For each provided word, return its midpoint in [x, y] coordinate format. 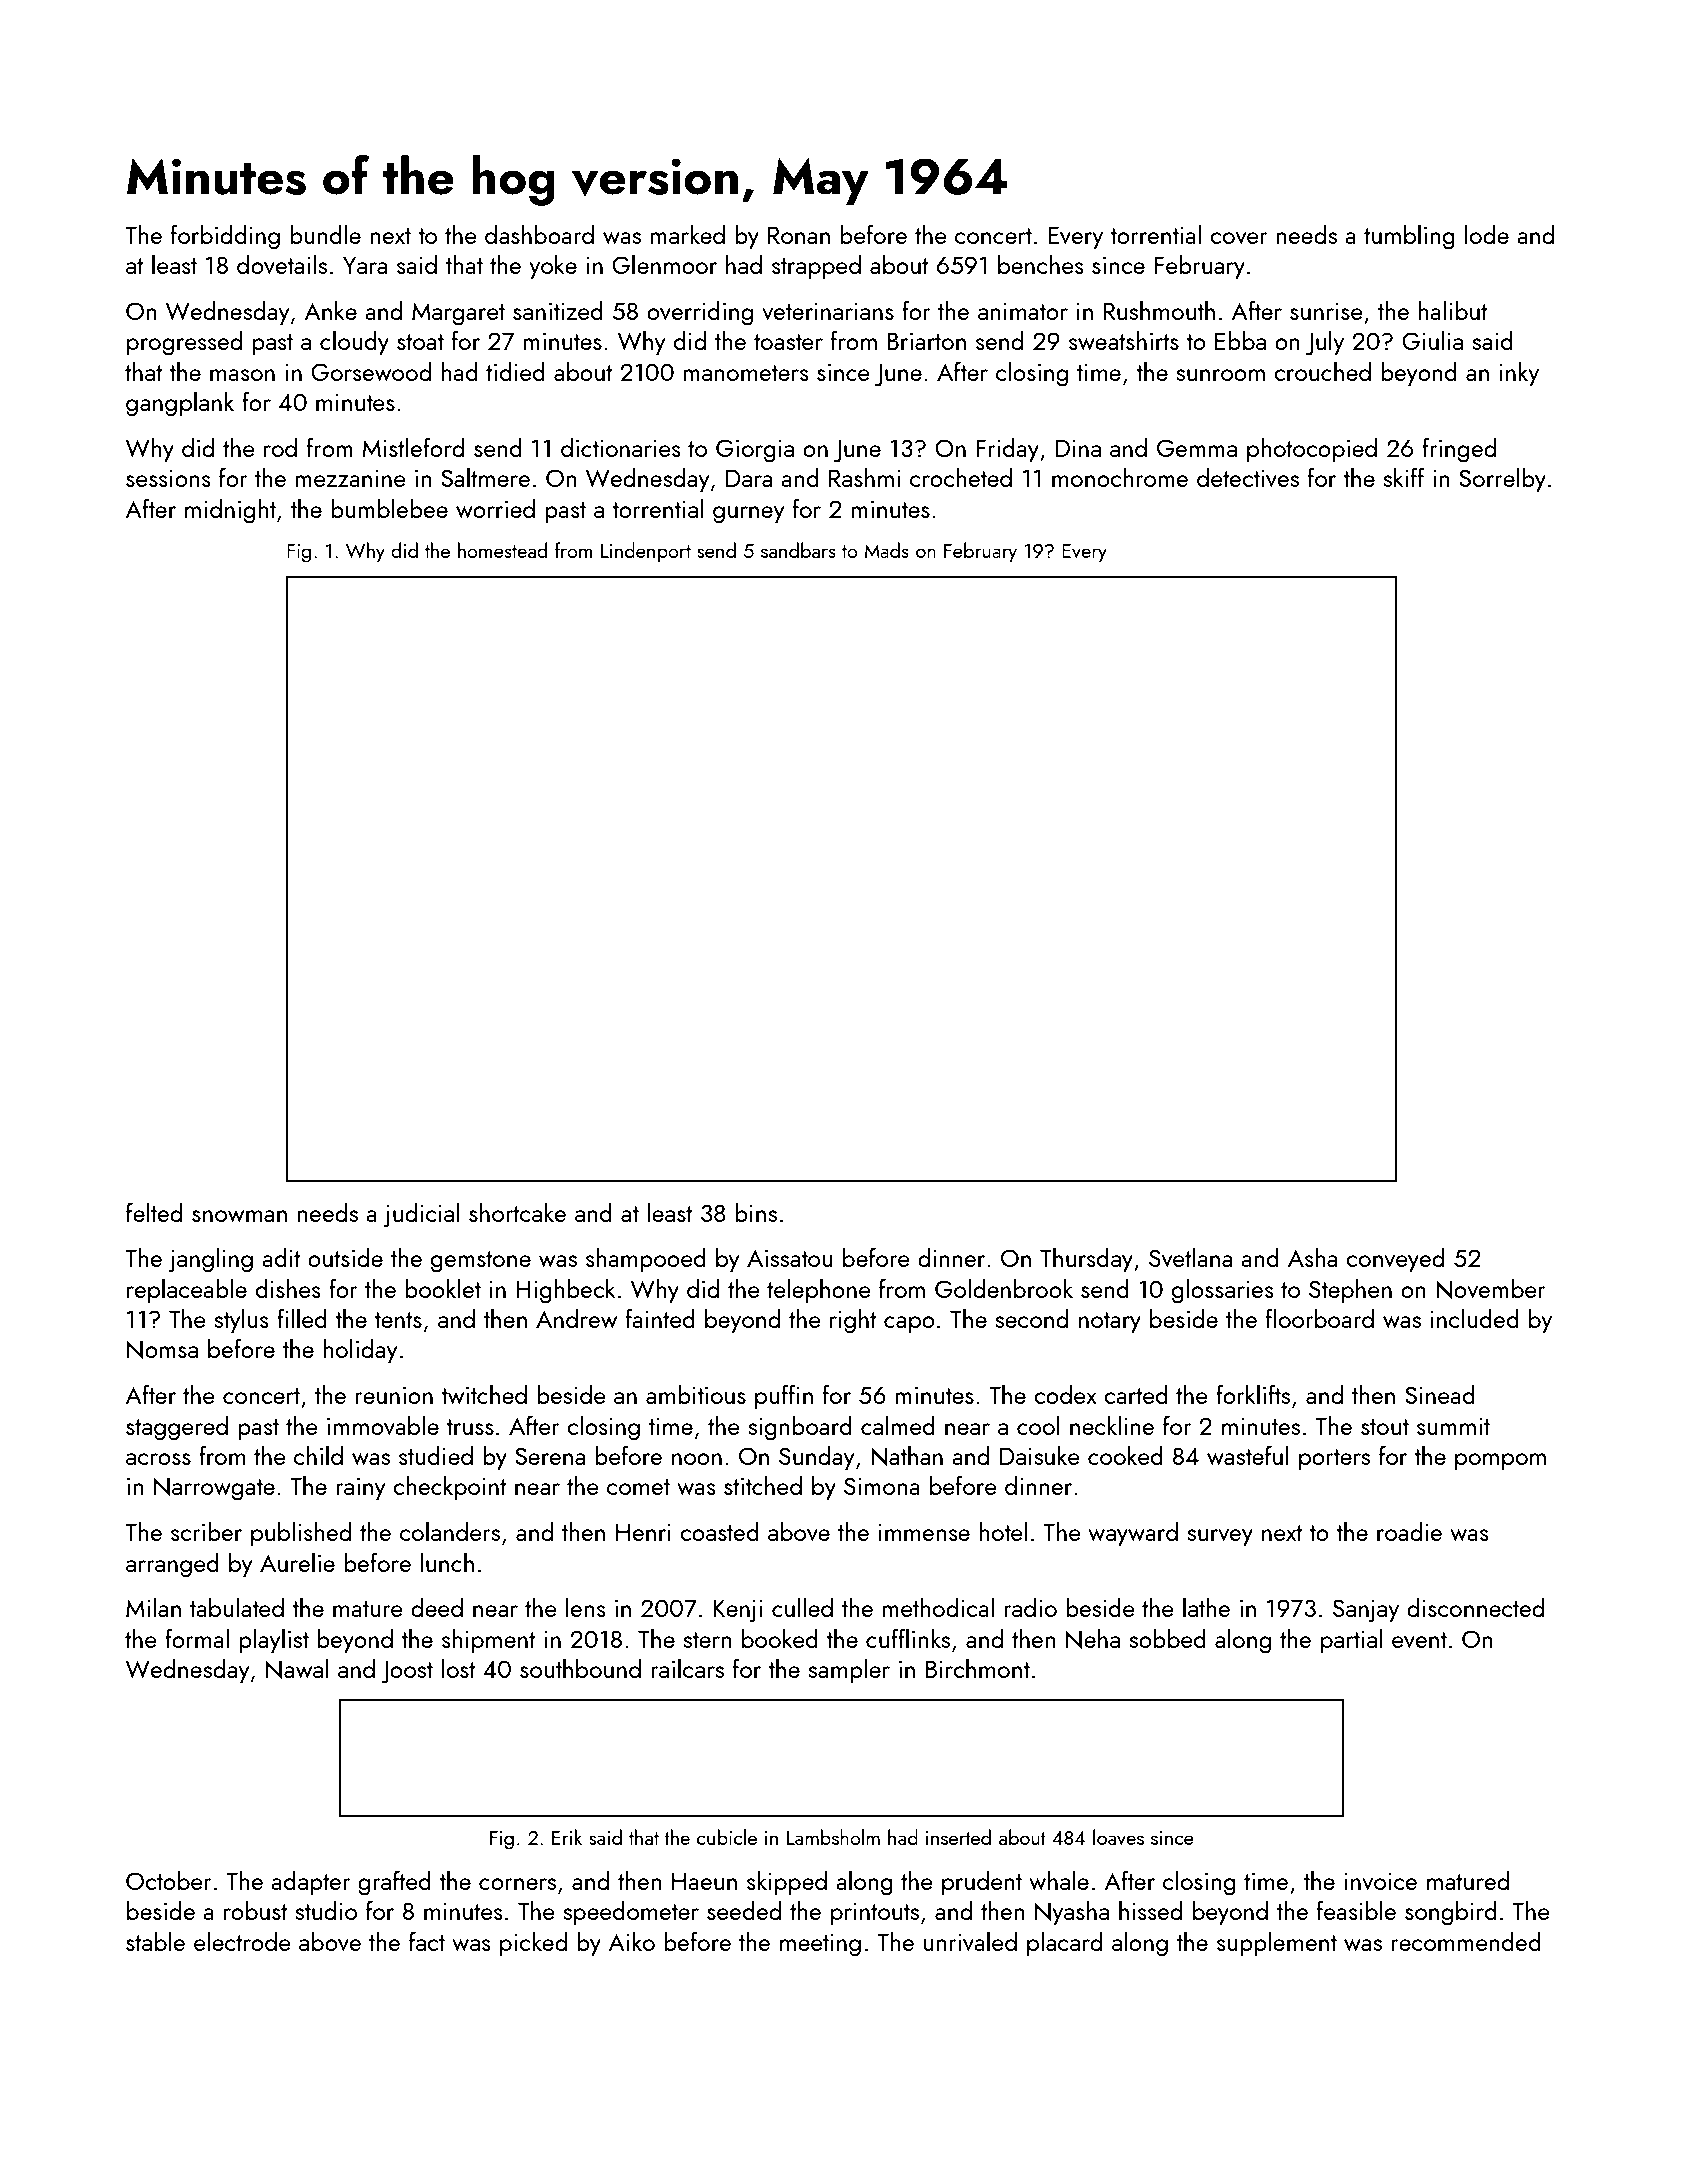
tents [398, 1320]
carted [1136, 1394]
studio [326, 1910]
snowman [239, 1216]
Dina [1078, 448]
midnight [230, 511]
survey [1220, 1538]
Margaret [458, 314]
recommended [1466, 1941]
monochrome [1120, 477]
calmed [898, 1425]
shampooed [646, 1259]
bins [756, 1212]
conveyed [1395, 1260]
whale [1059, 1880]
